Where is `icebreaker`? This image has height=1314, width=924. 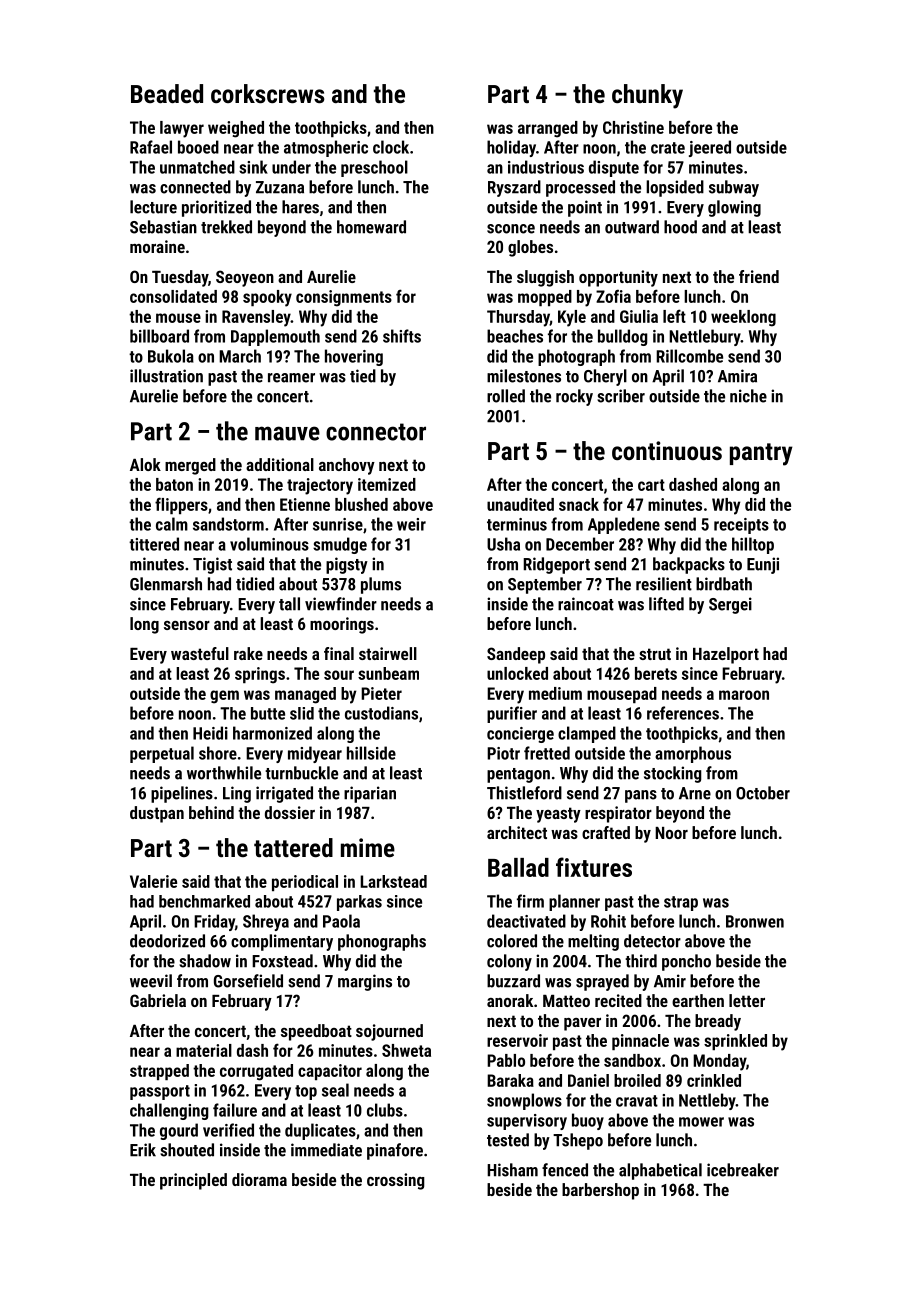 icebreaker is located at coordinates (743, 1170).
